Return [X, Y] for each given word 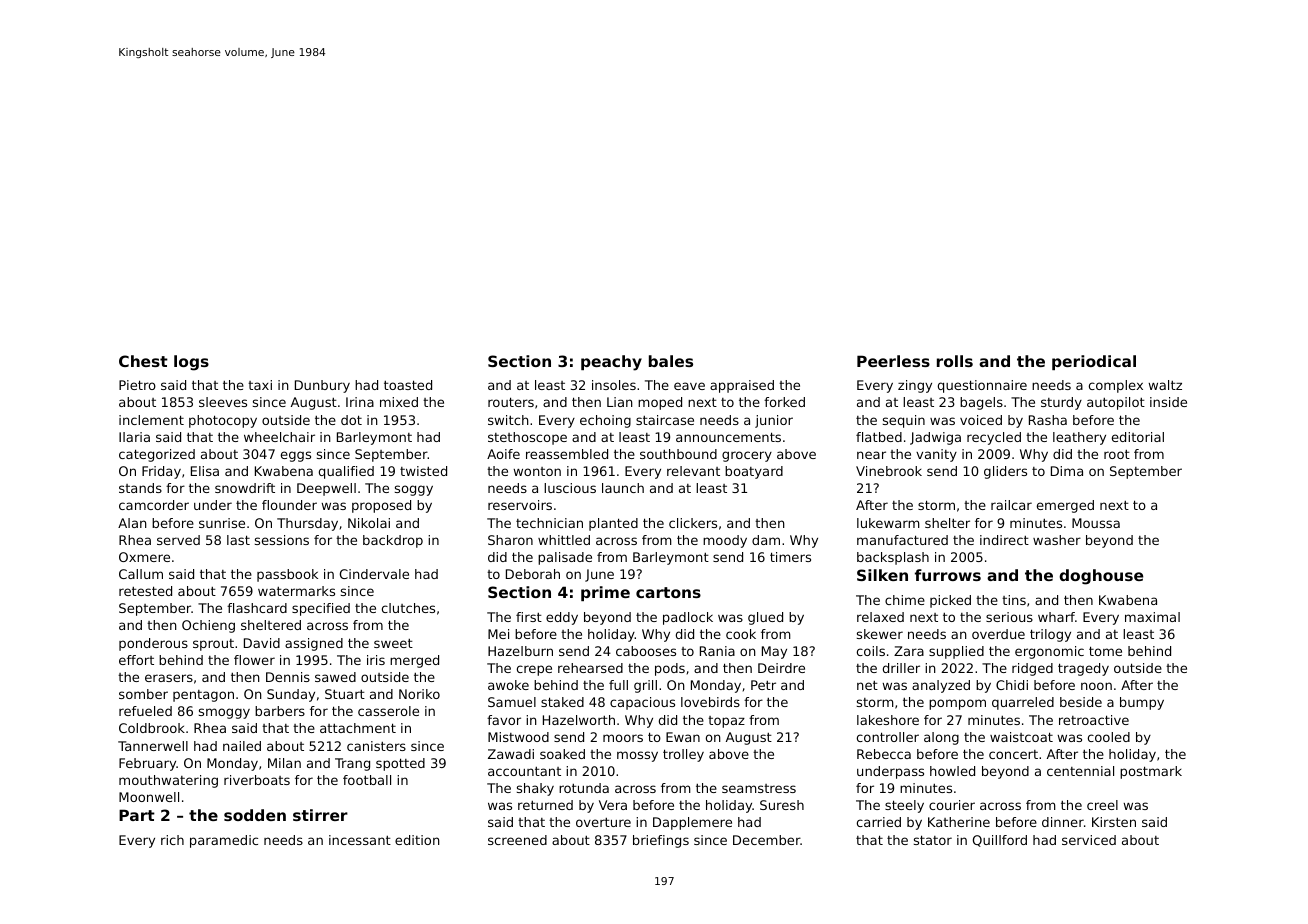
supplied [956, 652]
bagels [981, 403]
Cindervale [374, 574]
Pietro [137, 385]
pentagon [203, 696]
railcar [1011, 505]
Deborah [533, 574]
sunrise [222, 523]
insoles [614, 385]
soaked [562, 754]
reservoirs [520, 505]
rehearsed [590, 668]
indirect [1004, 540]
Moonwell [149, 797]
